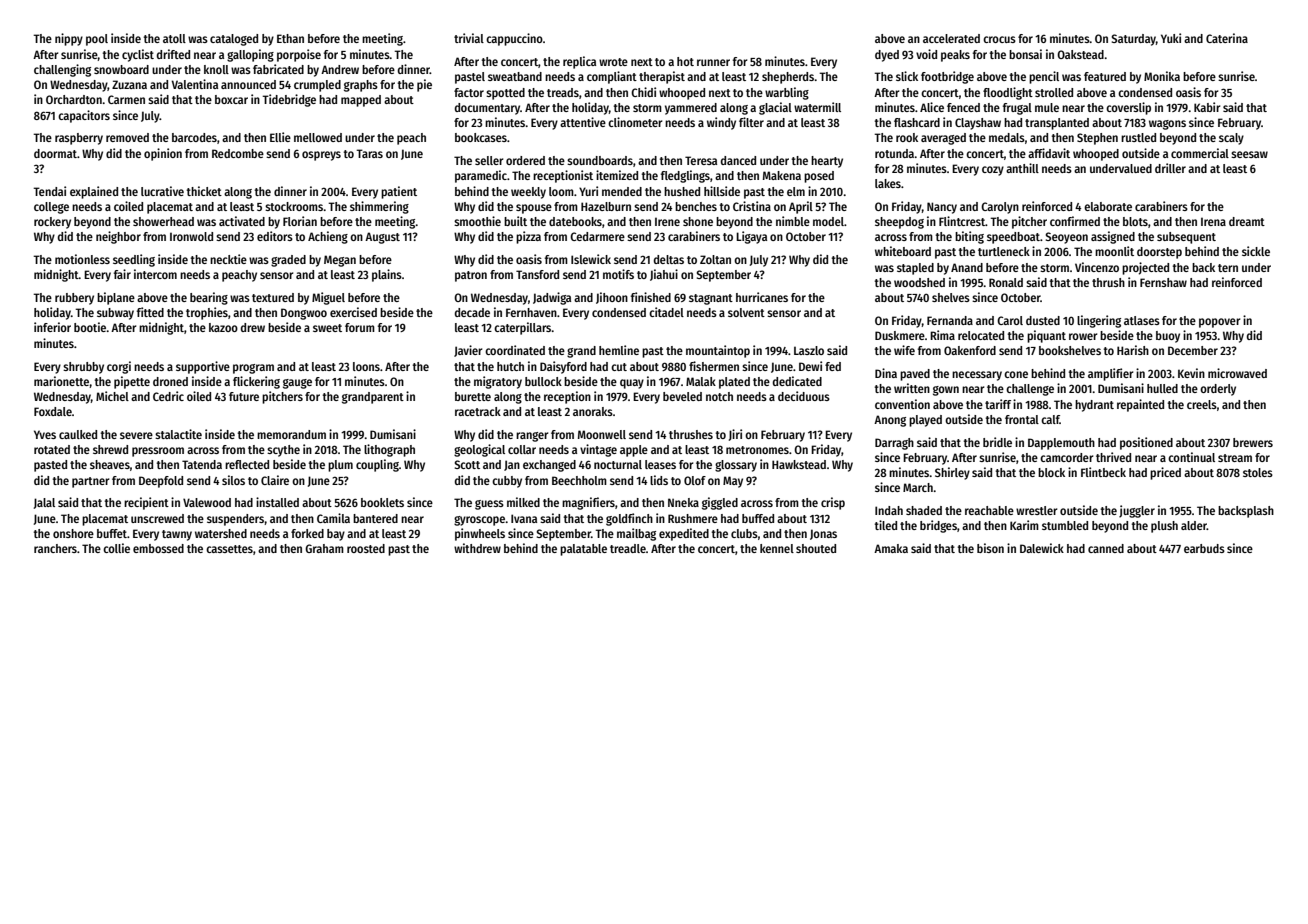  Describe the element at coordinates (275, 480) in the page. I see `Claire` at that location.
